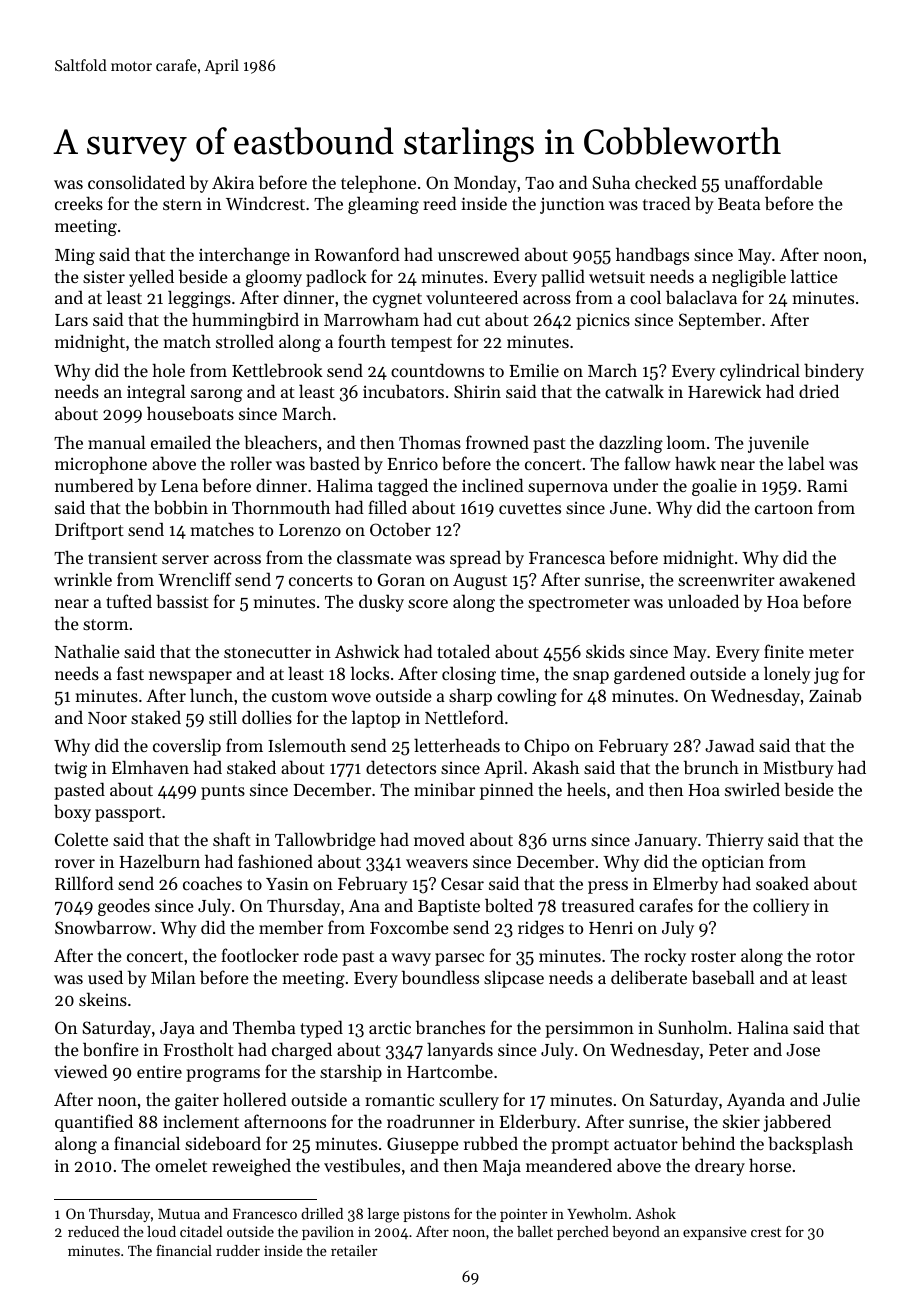 The height and width of the document is (1308, 924). Describe the element at coordinates (397, 300) in the document. I see `cygnet` at that location.
